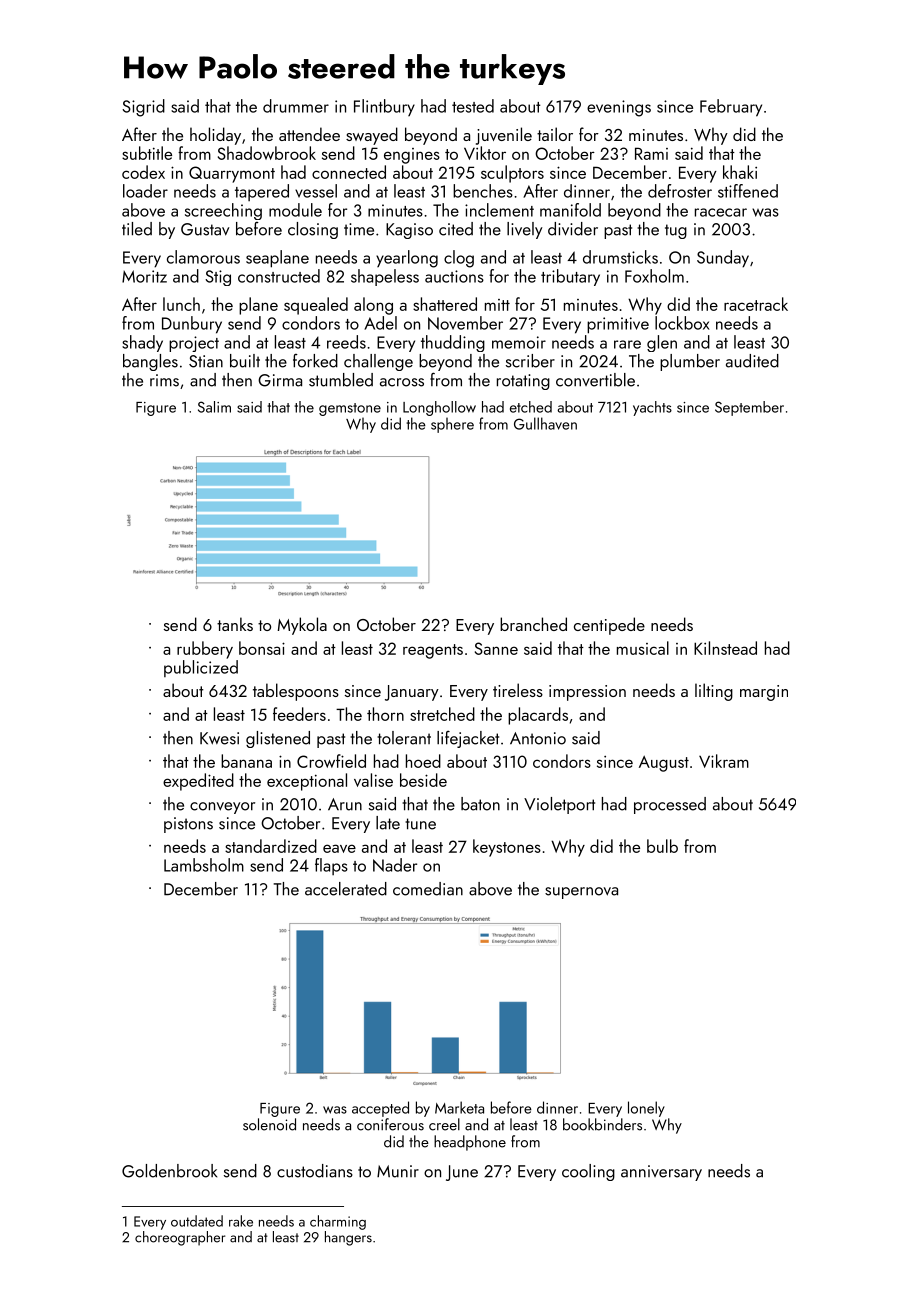  Describe the element at coordinates (144, 276) in the page. I see `Moritz` at that location.
